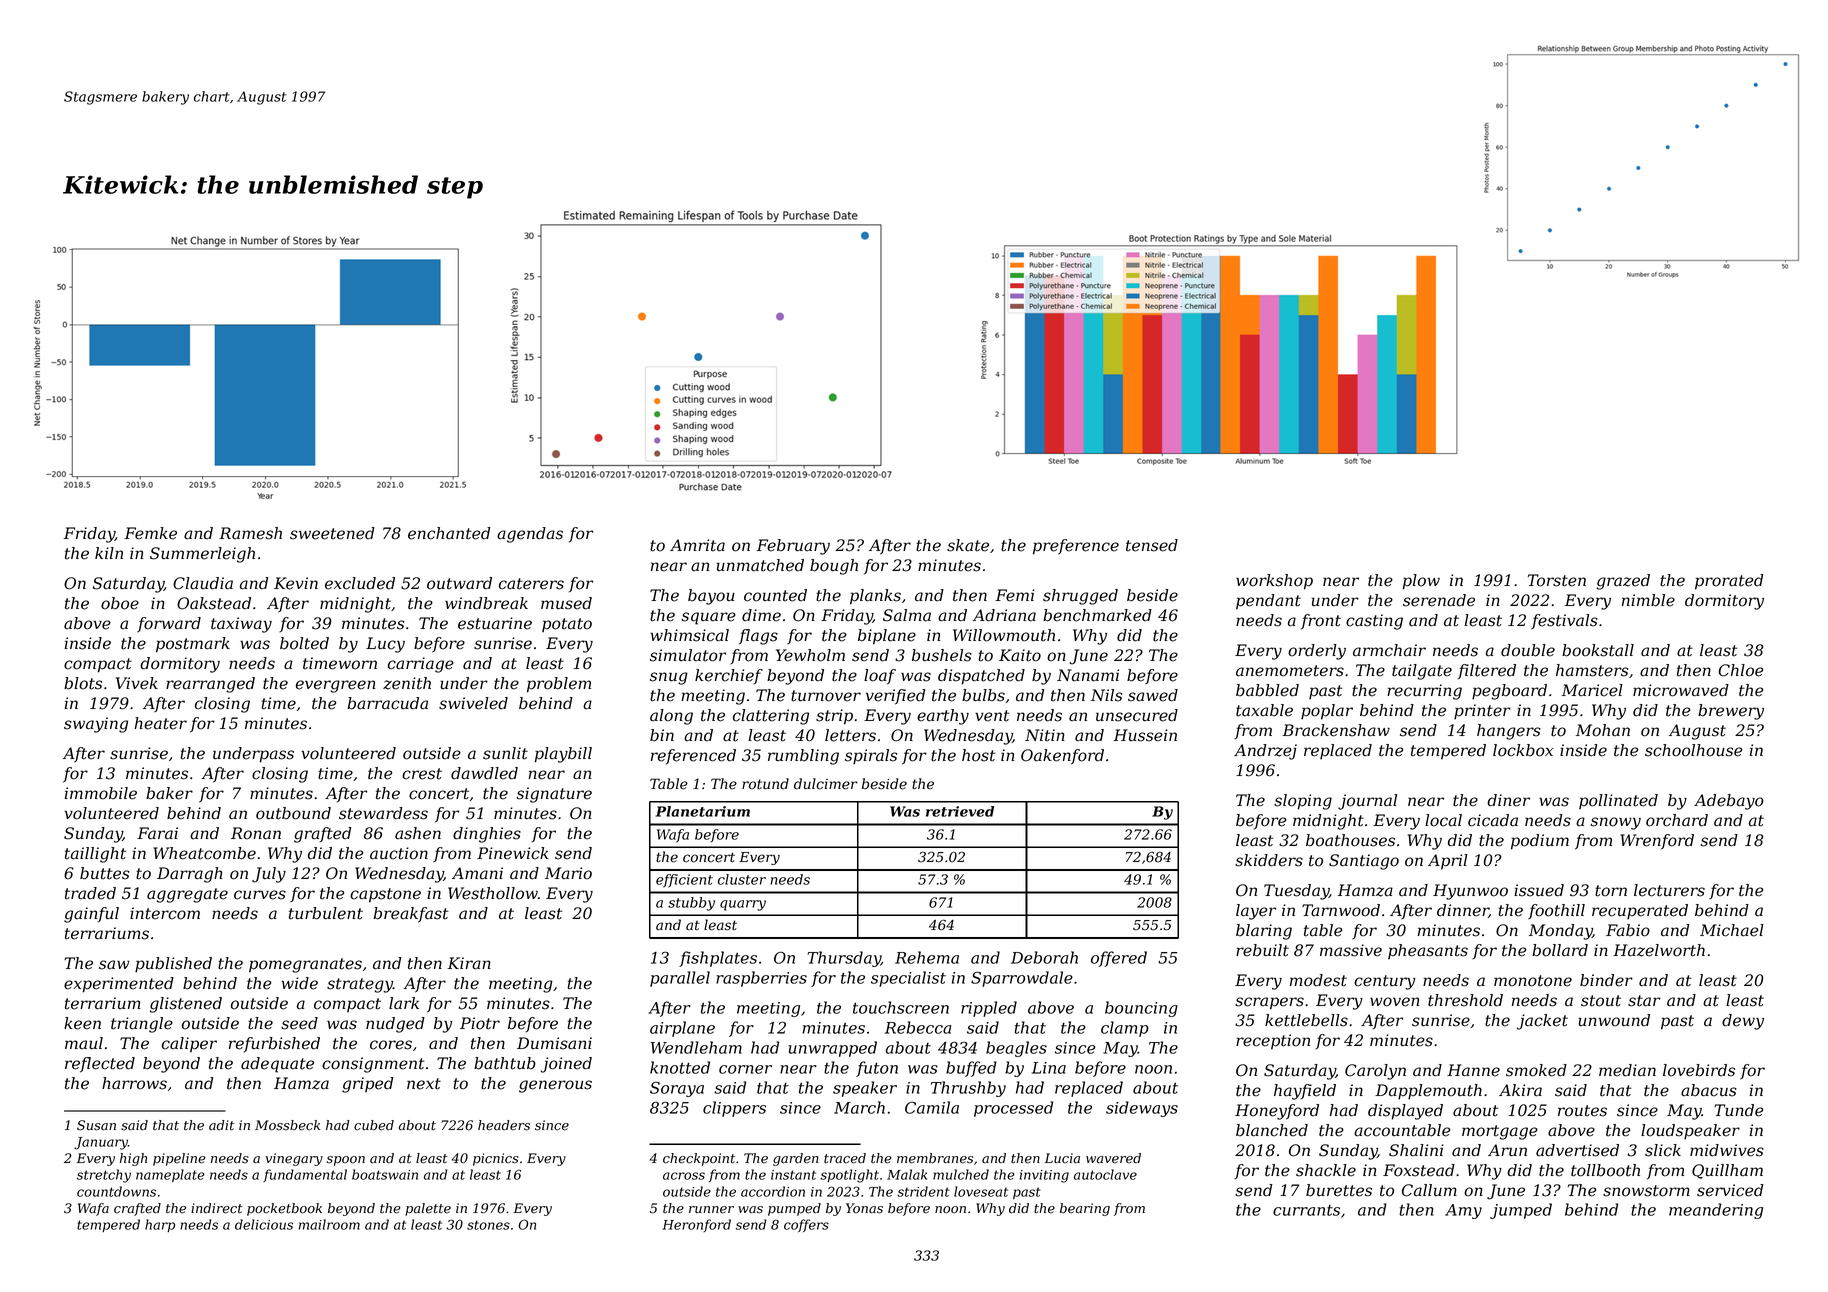 The width and height of the image is (1828, 1292). What do you see at coordinates (729, 676) in the image?
I see `kerchief` at bounding box center [729, 676].
